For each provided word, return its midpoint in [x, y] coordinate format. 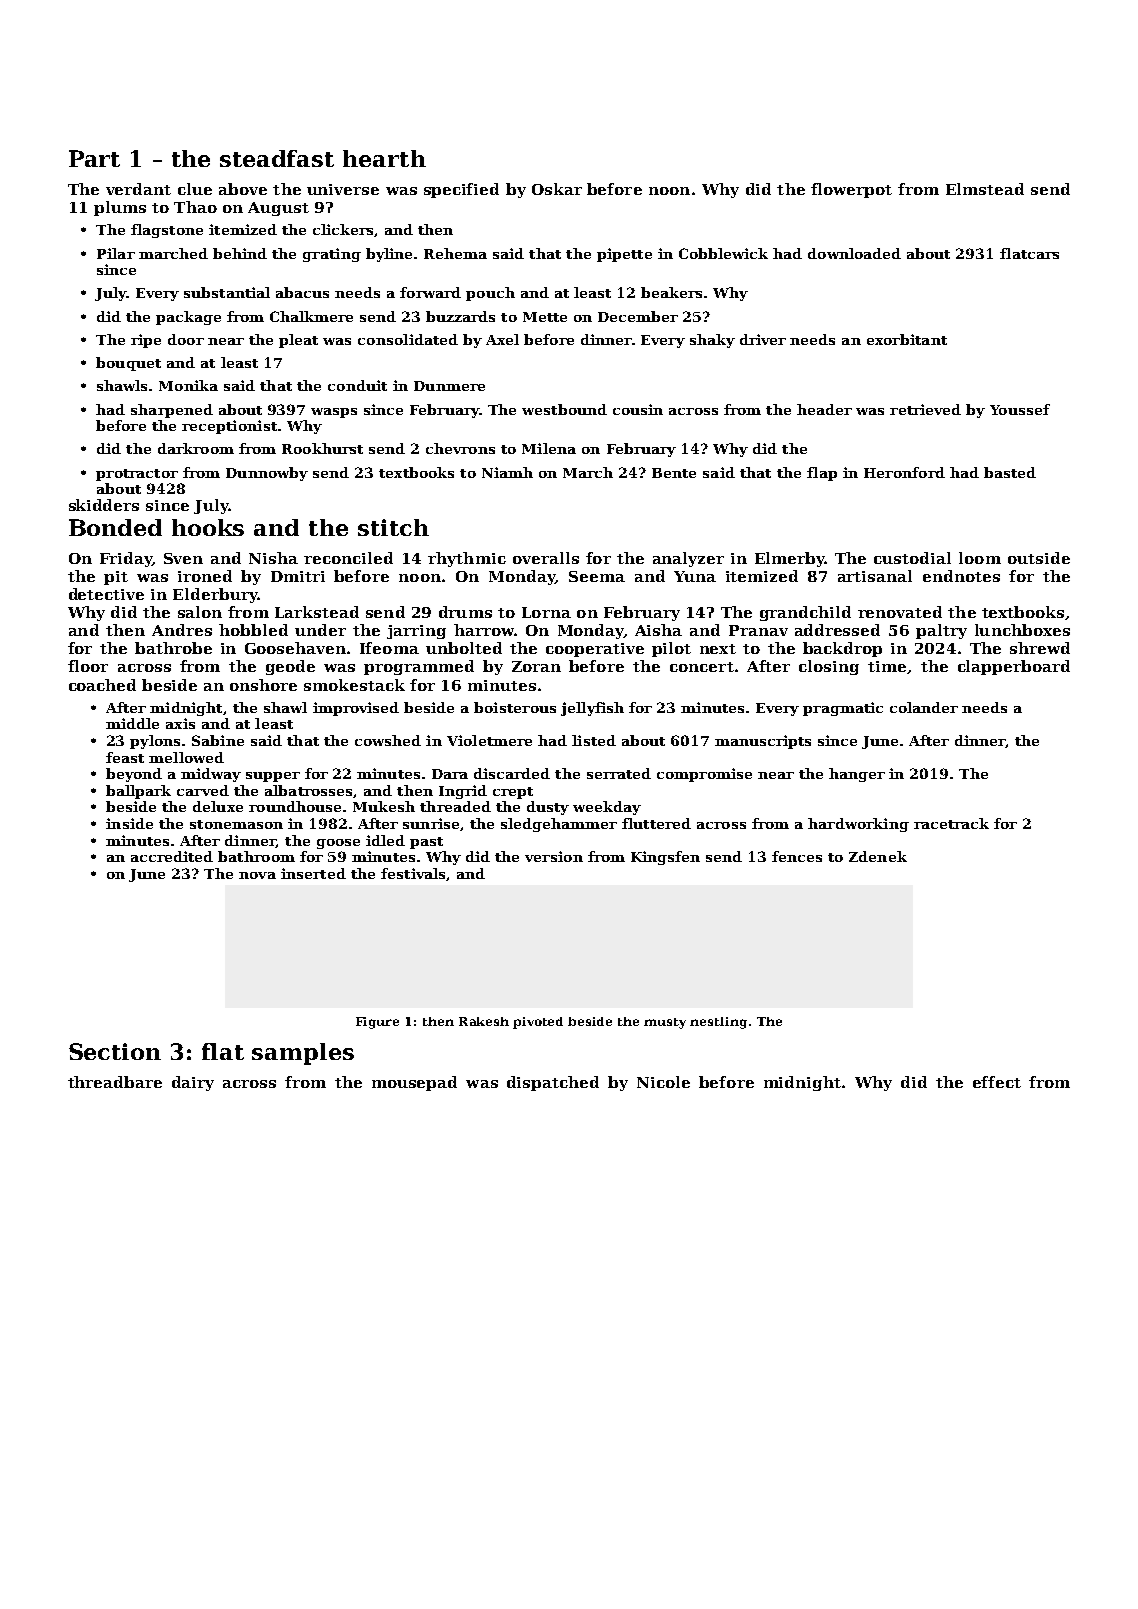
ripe [146, 341]
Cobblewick [723, 253]
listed [594, 740]
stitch [393, 527]
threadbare [115, 1082]
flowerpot [851, 190]
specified [461, 190]
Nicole [663, 1082]
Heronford [904, 472]
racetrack [951, 823]
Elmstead [985, 189]
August [278, 209]
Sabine [218, 740]
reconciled [348, 558]
